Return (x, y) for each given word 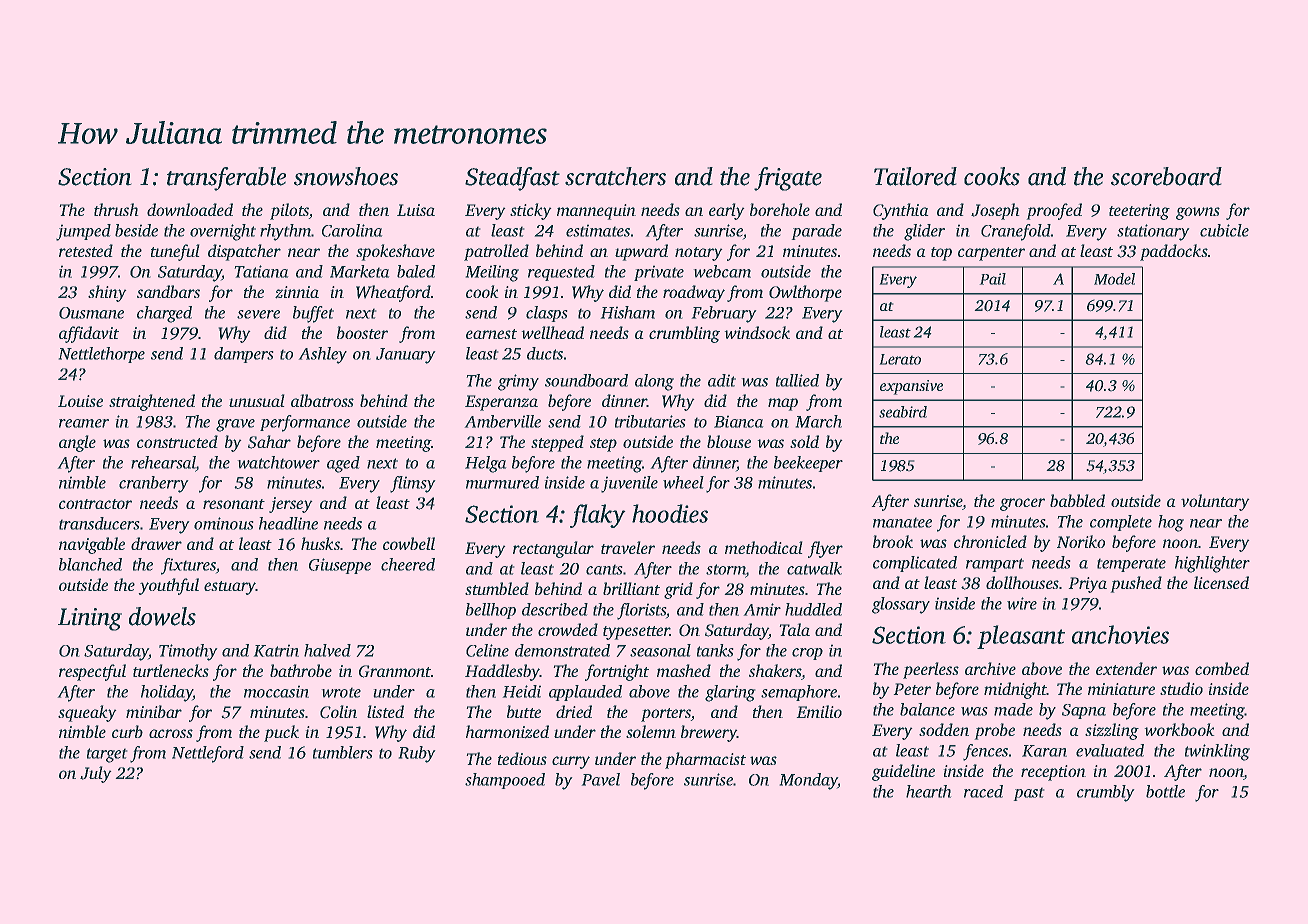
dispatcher (244, 252)
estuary (230, 588)
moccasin (276, 691)
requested (561, 273)
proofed (1054, 211)
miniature (1121, 689)
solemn (651, 731)
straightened (152, 402)
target (107, 755)
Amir (762, 609)
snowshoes (346, 176)
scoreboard (1166, 176)
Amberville (502, 421)
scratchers (615, 176)
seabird (903, 412)
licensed (1221, 582)
